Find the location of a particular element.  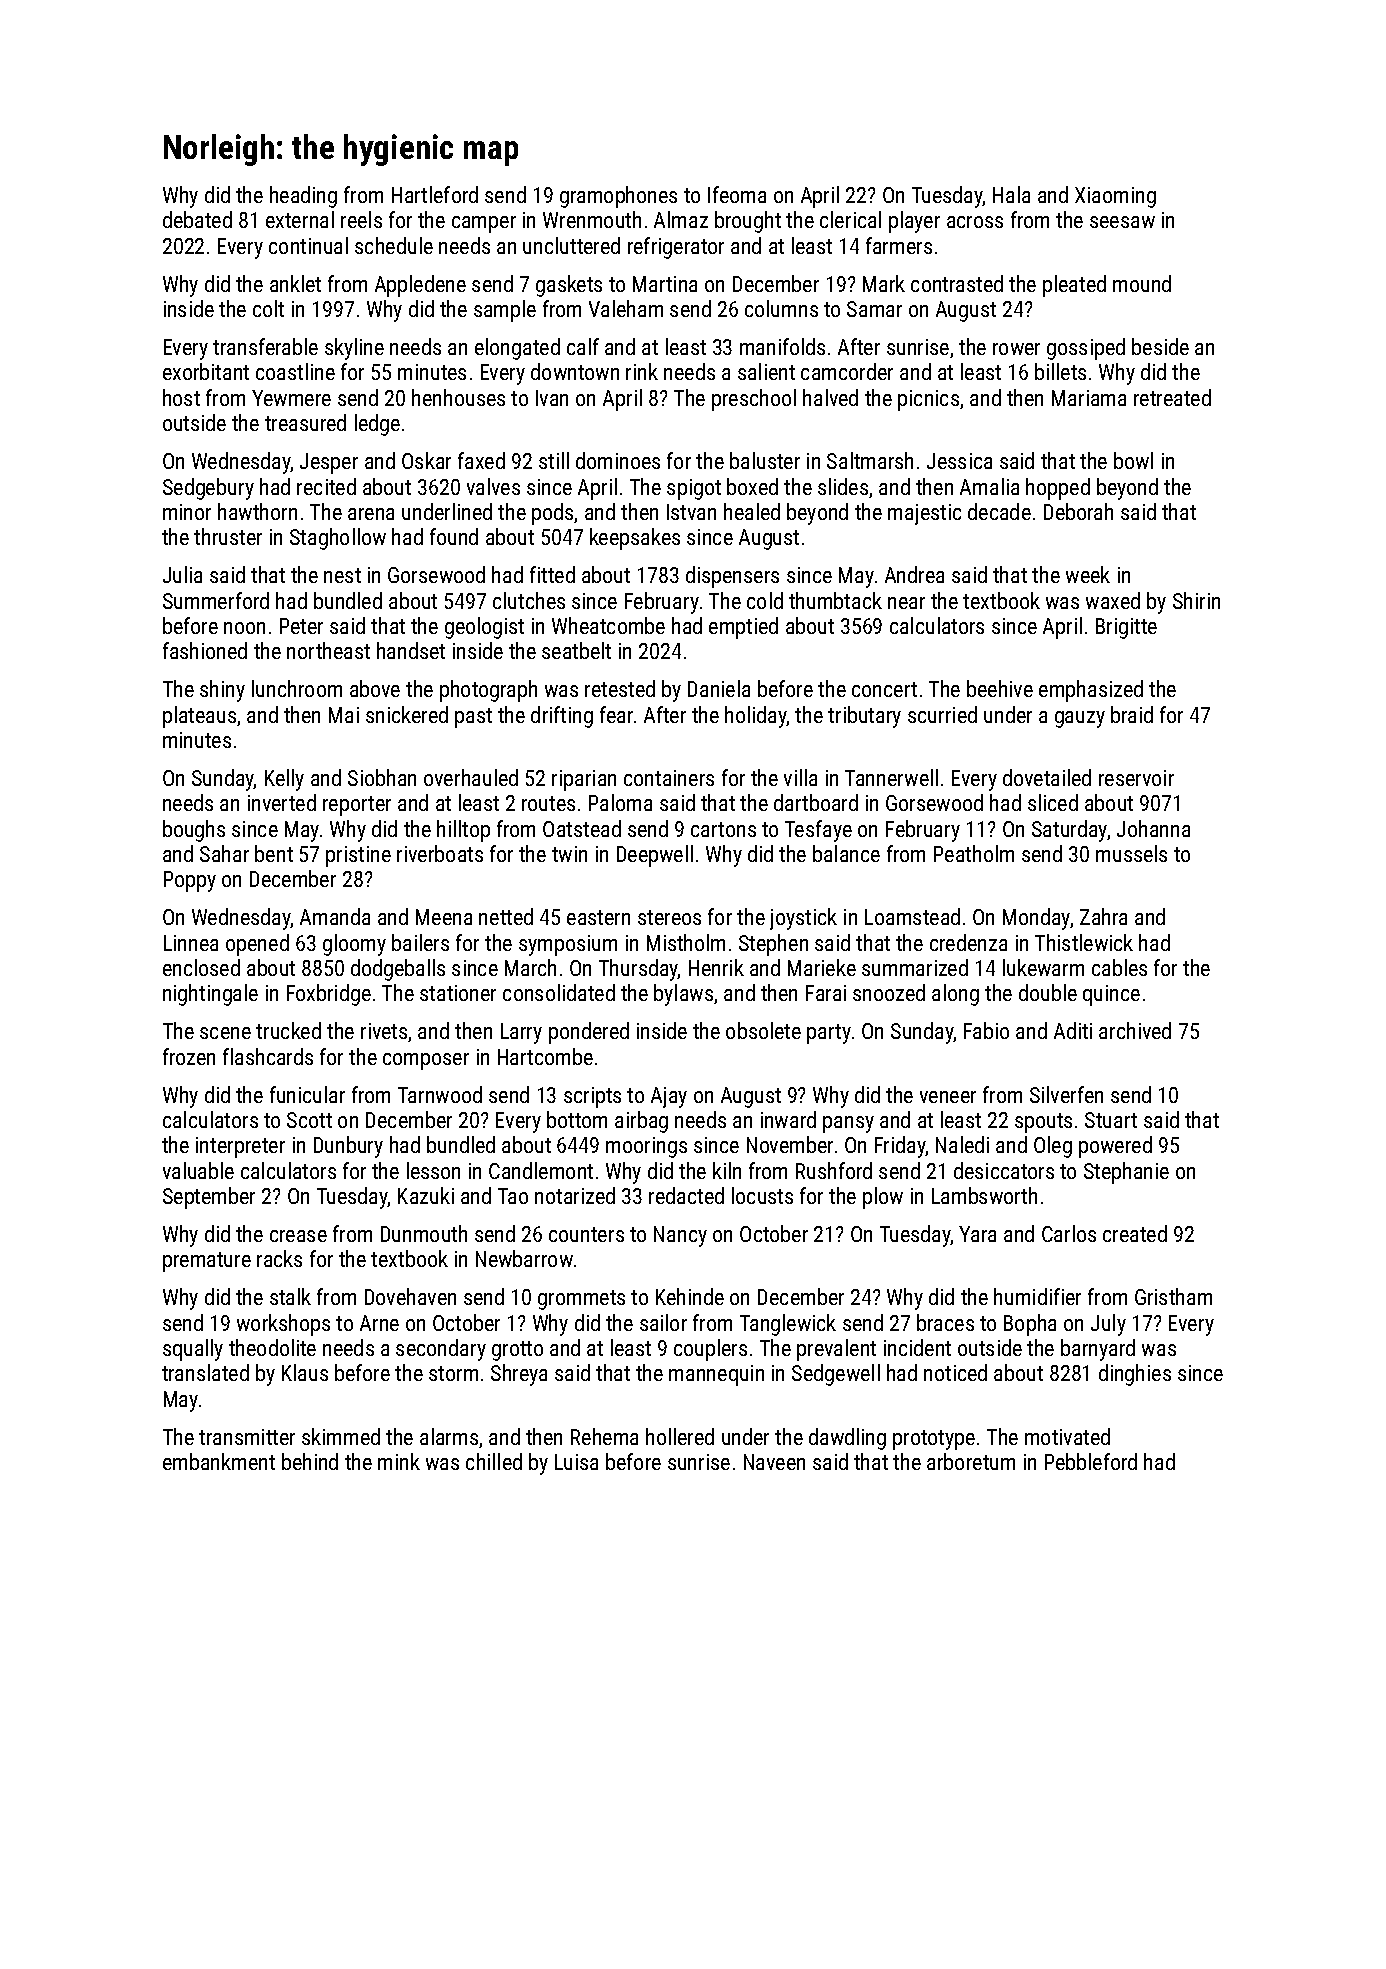

mink is located at coordinates (399, 1461).
